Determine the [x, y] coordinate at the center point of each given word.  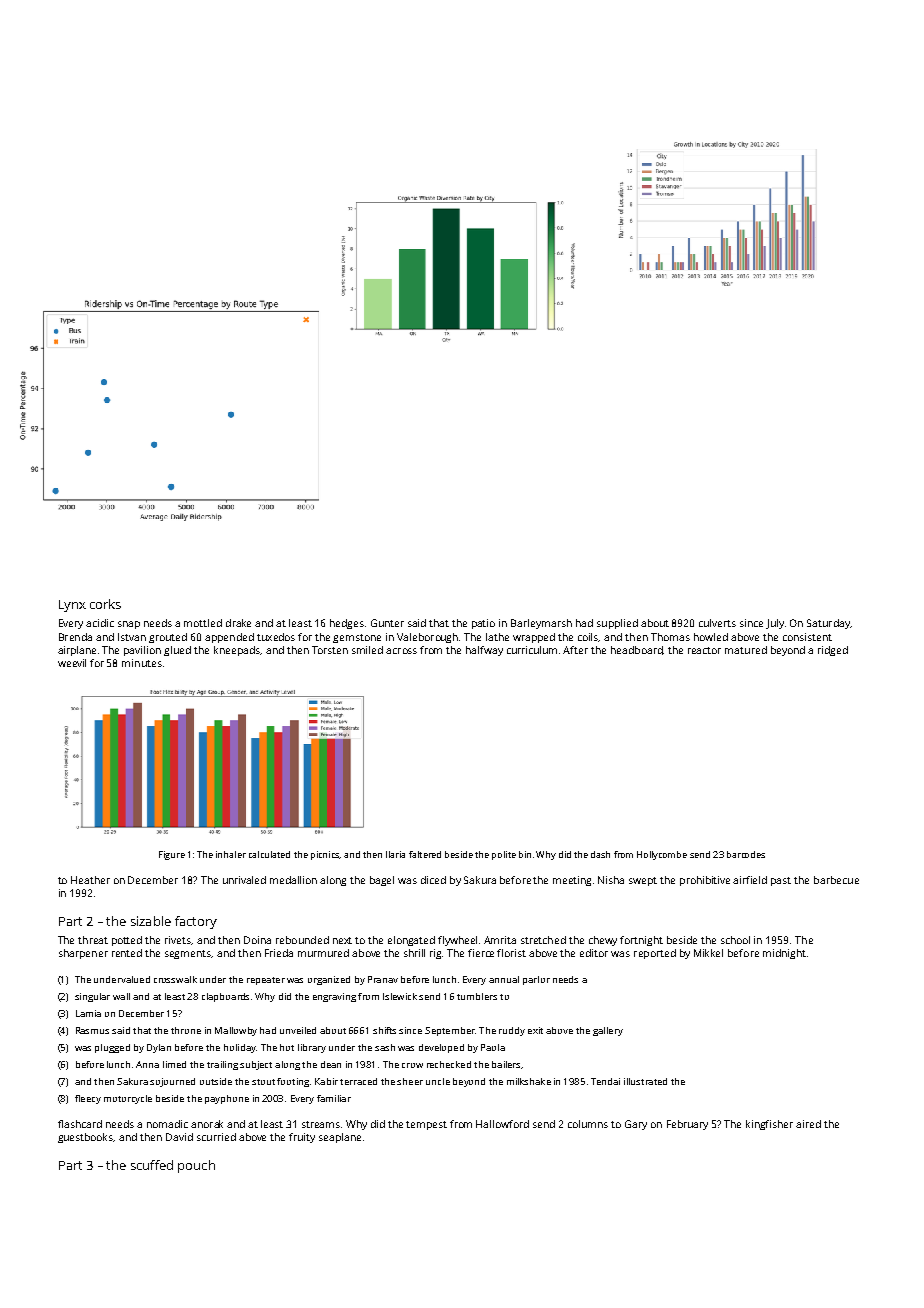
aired [808, 1124]
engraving [334, 997]
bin [525, 854]
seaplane [340, 1138]
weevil [72, 663]
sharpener [83, 954]
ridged [833, 651]
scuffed [152, 1165]
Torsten [330, 650]
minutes [142, 663]
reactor [704, 650]
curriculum [532, 650]
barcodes [746, 854]
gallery [608, 1031]
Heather [90, 880]
